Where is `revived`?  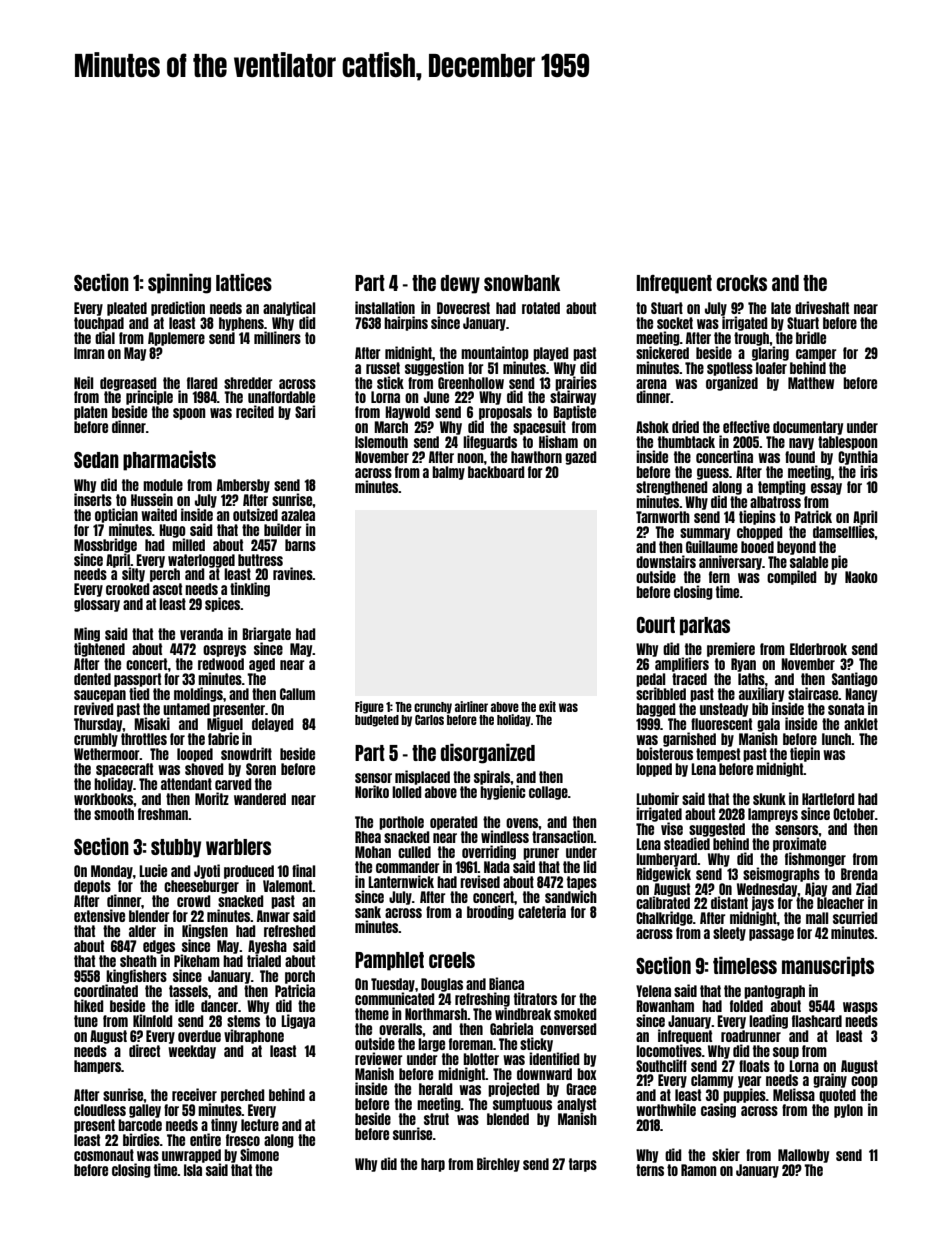
revived is located at coordinates (94, 708).
